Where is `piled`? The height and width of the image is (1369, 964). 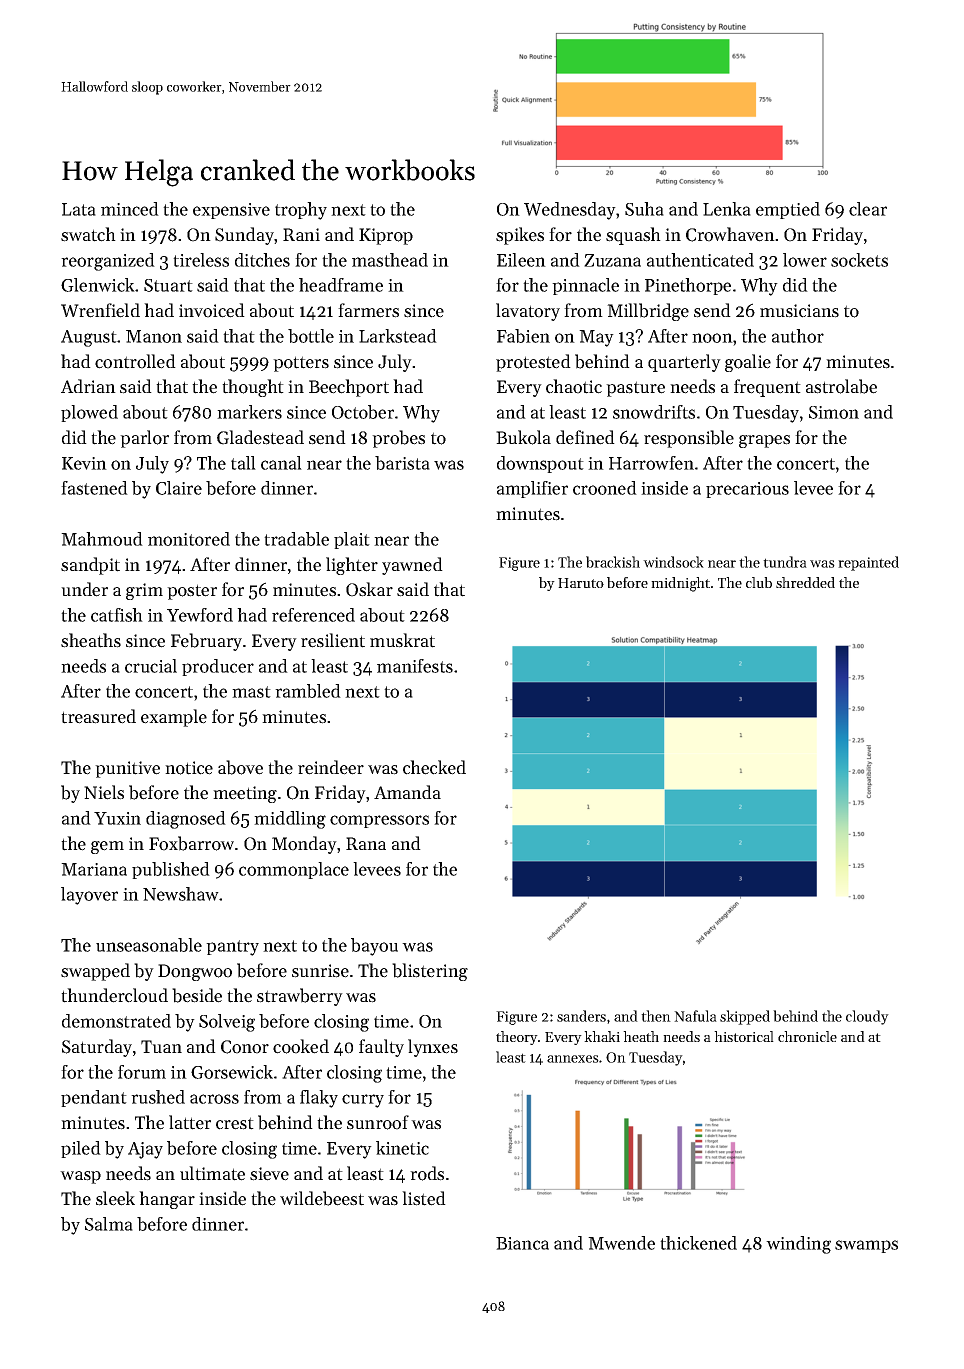
piled is located at coordinates (81, 1149).
